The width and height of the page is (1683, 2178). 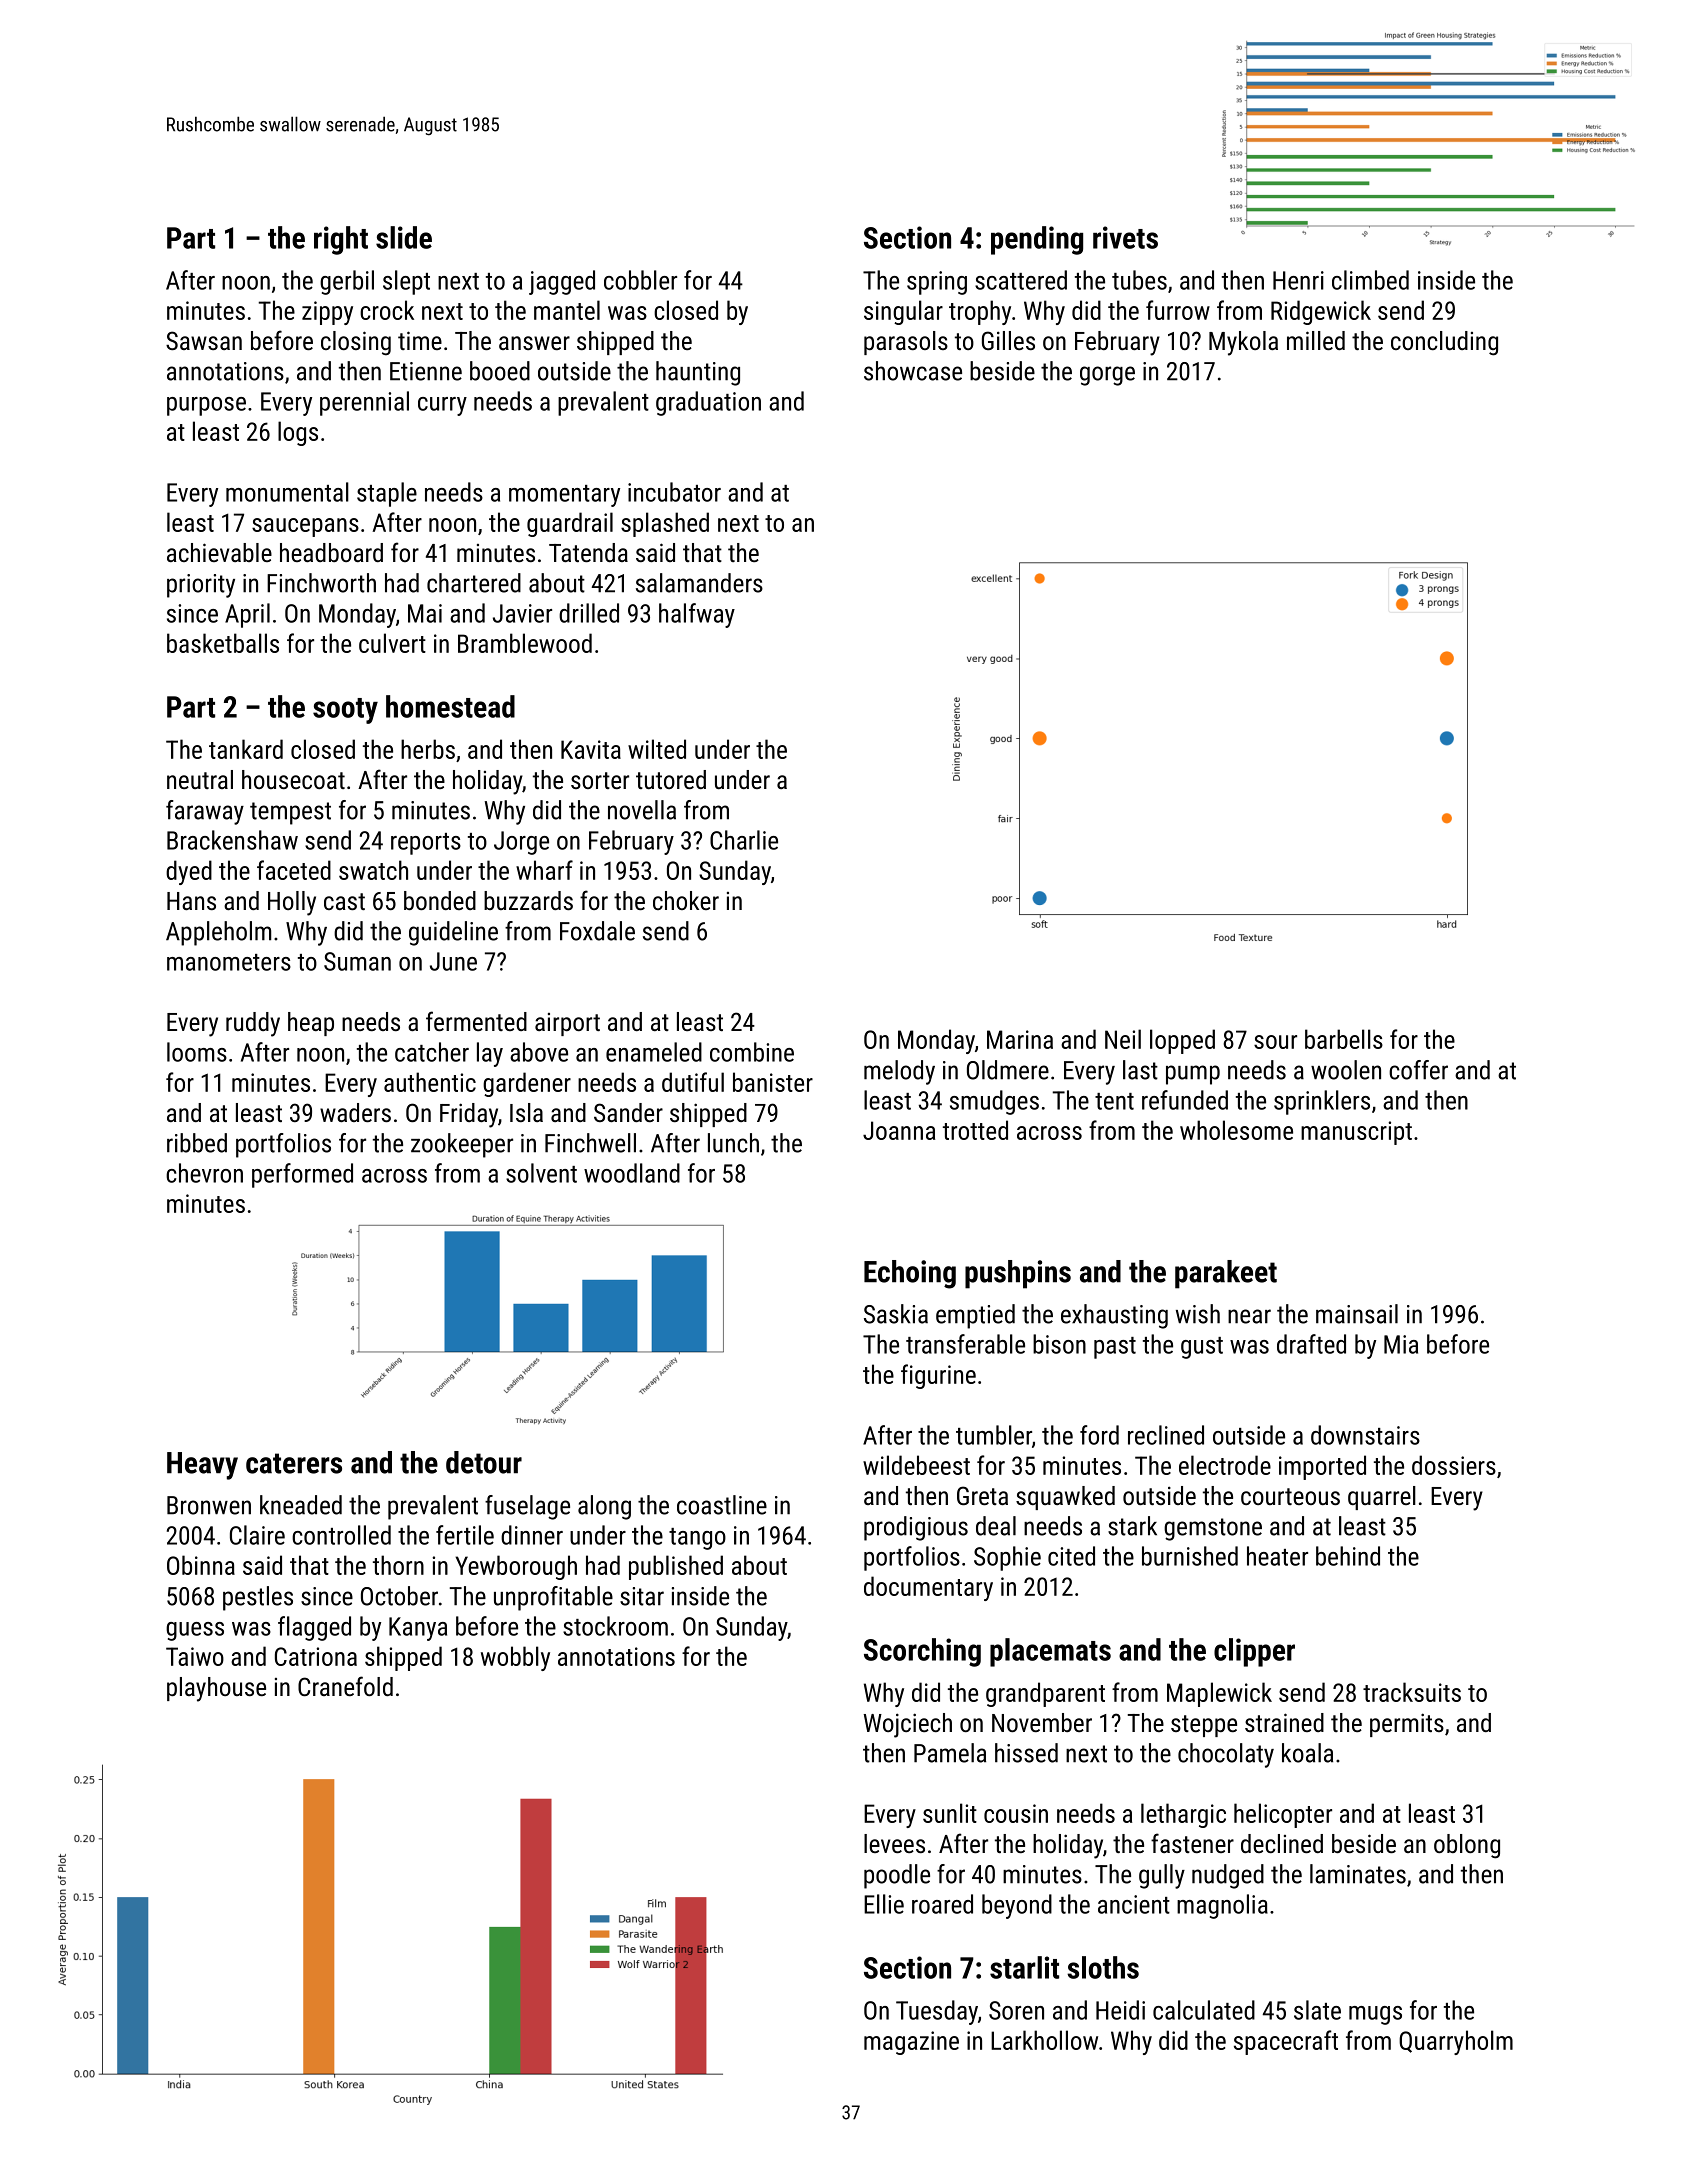 I want to click on playhouse, so click(x=216, y=1689).
